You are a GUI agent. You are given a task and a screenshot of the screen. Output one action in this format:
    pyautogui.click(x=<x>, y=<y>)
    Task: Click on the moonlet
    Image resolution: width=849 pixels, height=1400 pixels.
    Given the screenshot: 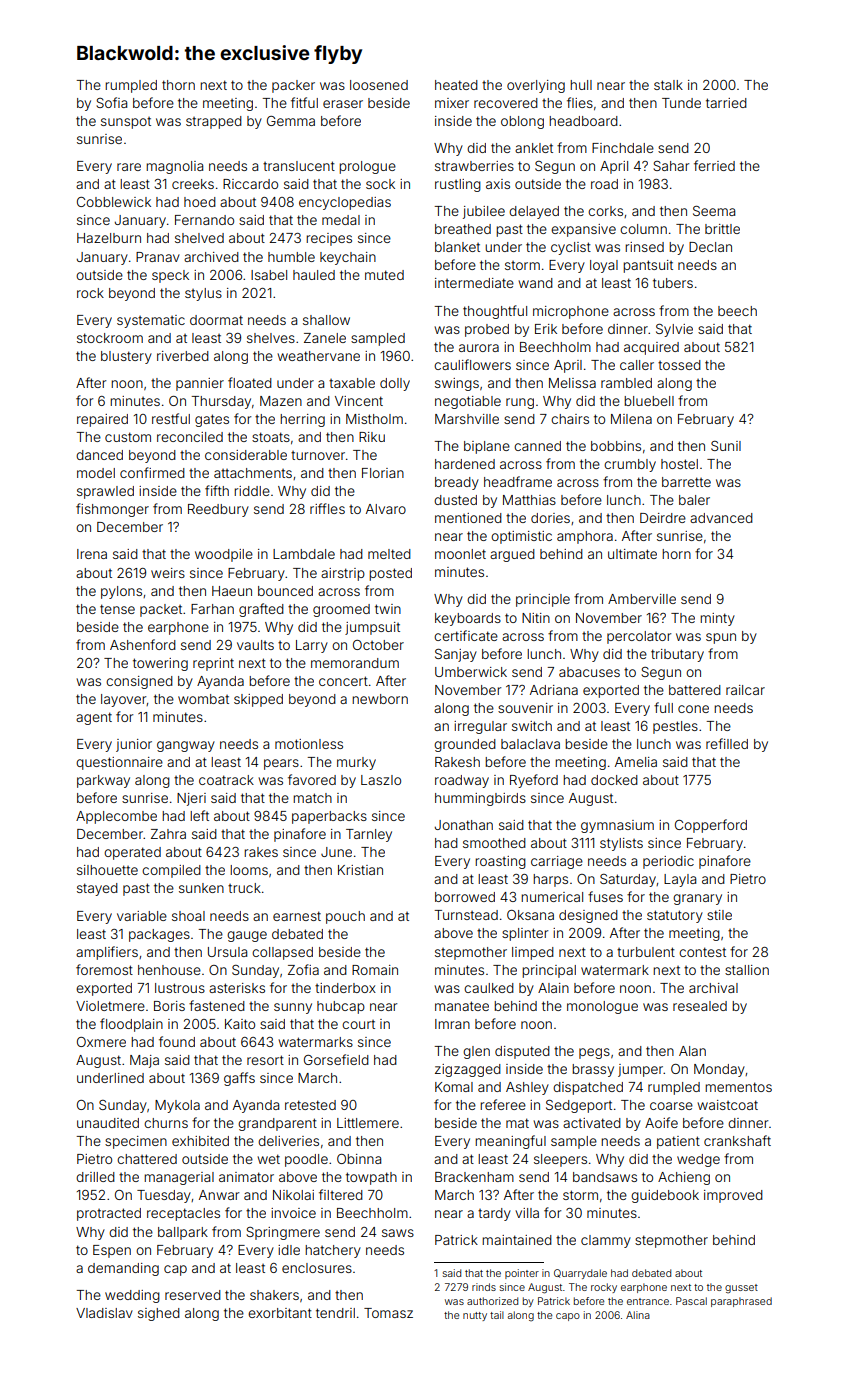 What is the action you would take?
    pyautogui.click(x=460, y=554)
